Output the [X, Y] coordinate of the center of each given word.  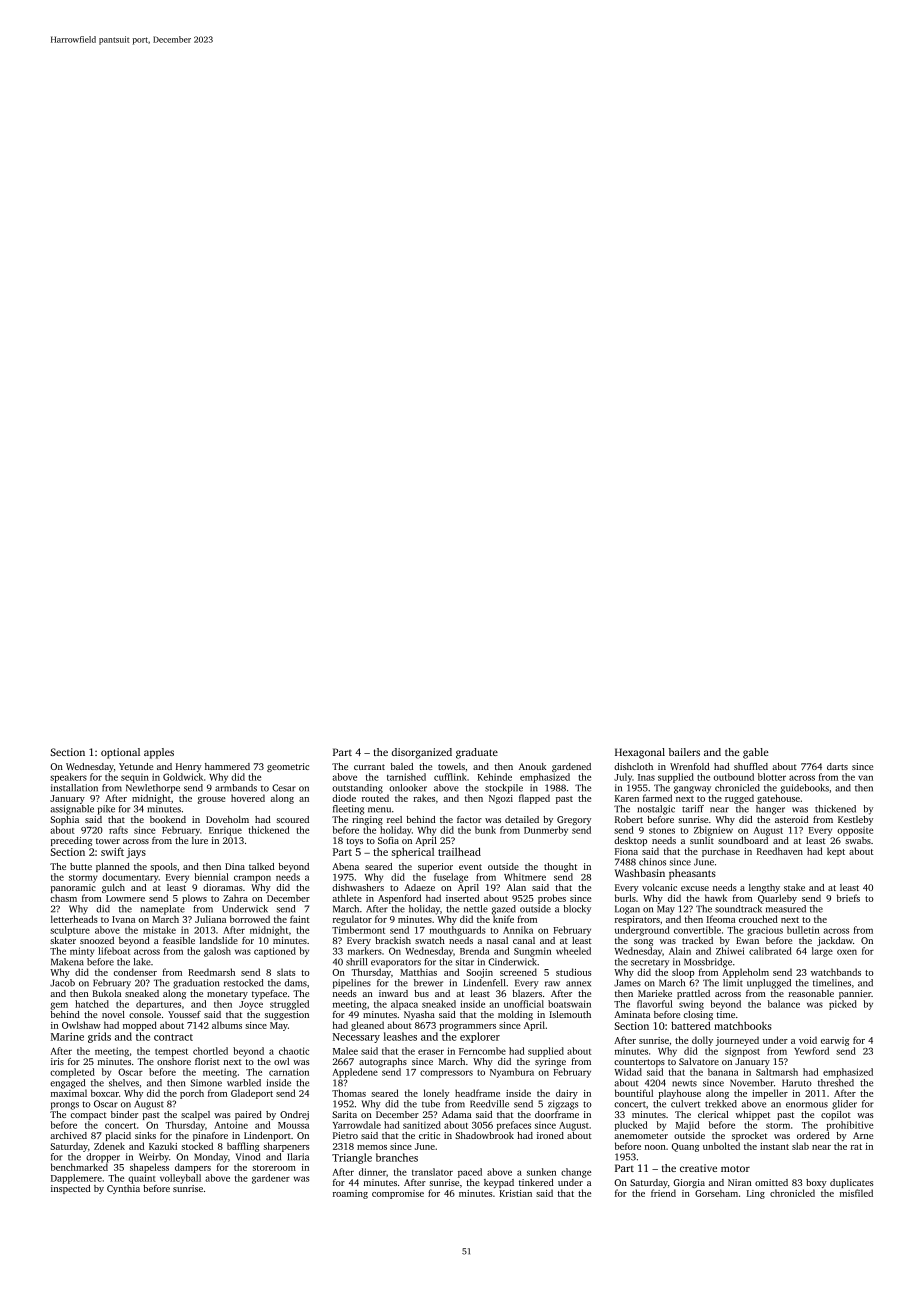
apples [159, 753]
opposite [855, 831]
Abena [345, 866]
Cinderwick [512, 962]
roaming [350, 1194]
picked [843, 1005]
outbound [734, 777]
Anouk [532, 766]
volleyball [180, 1179]
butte [81, 866]
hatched [92, 1004]
